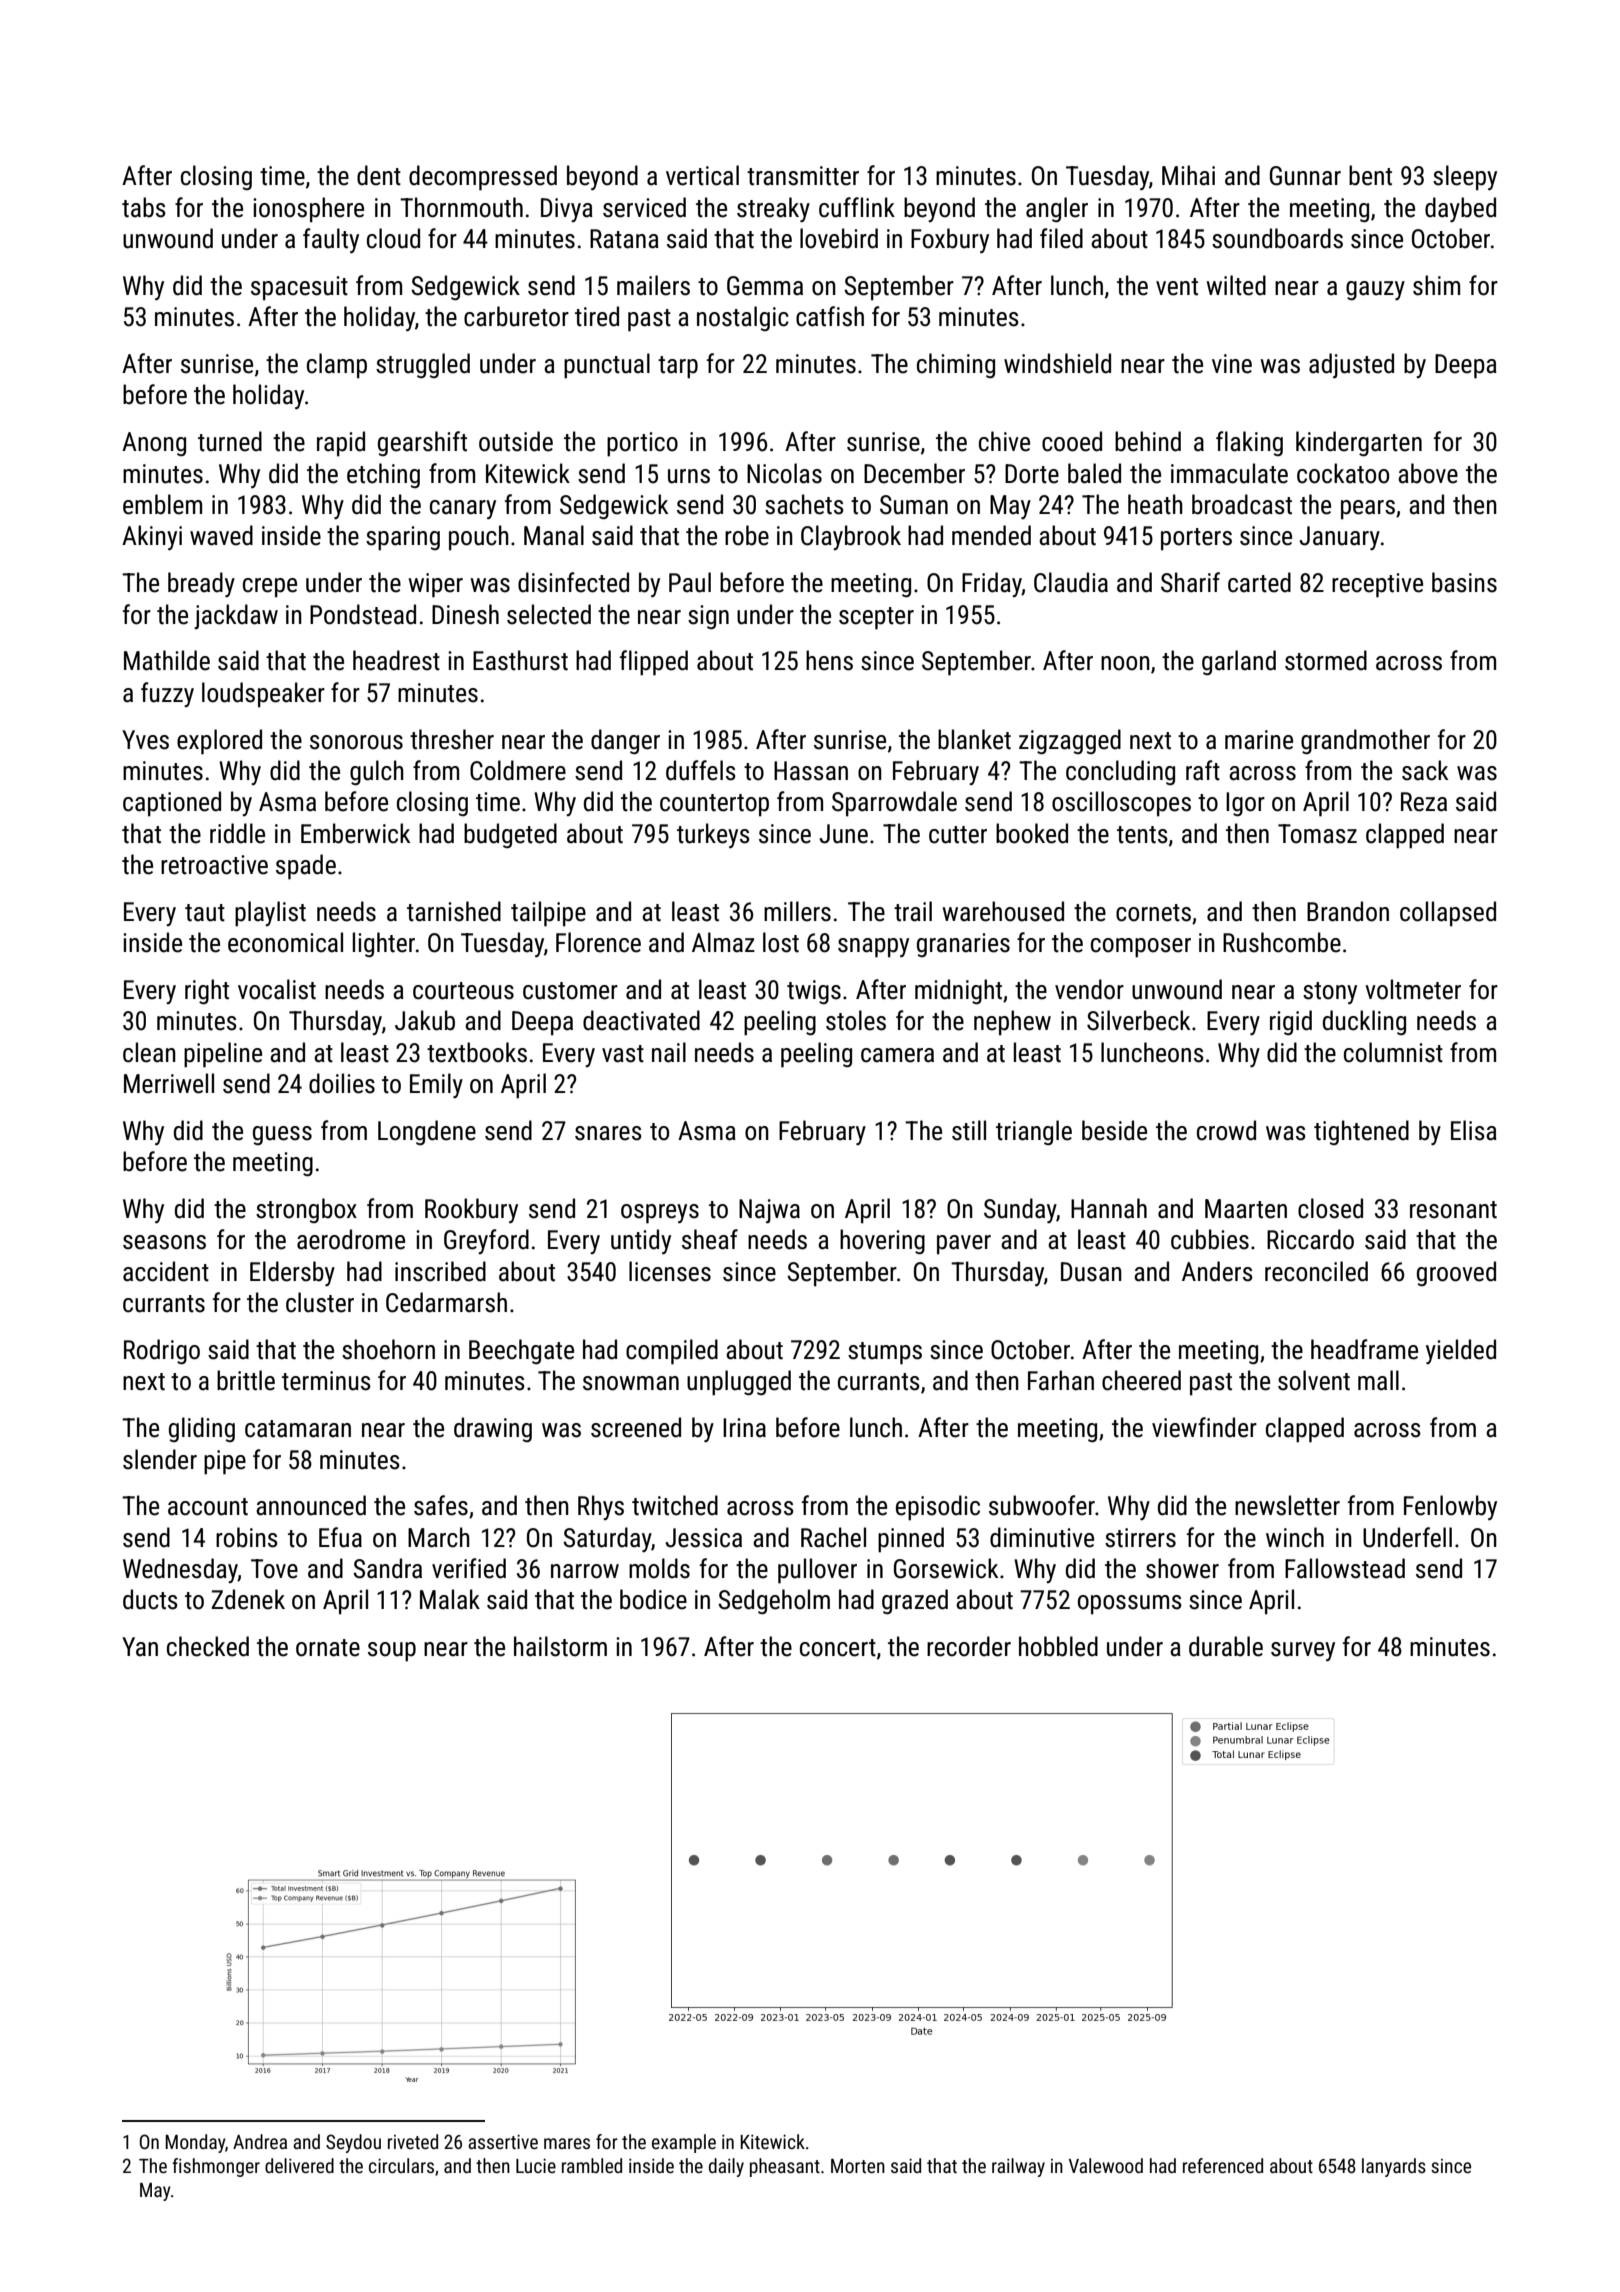 The width and height of the screenshot is (1620, 2292). Describe the element at coordinates (785, 2167) in the screenshot. I see `pheasant` at that location.
